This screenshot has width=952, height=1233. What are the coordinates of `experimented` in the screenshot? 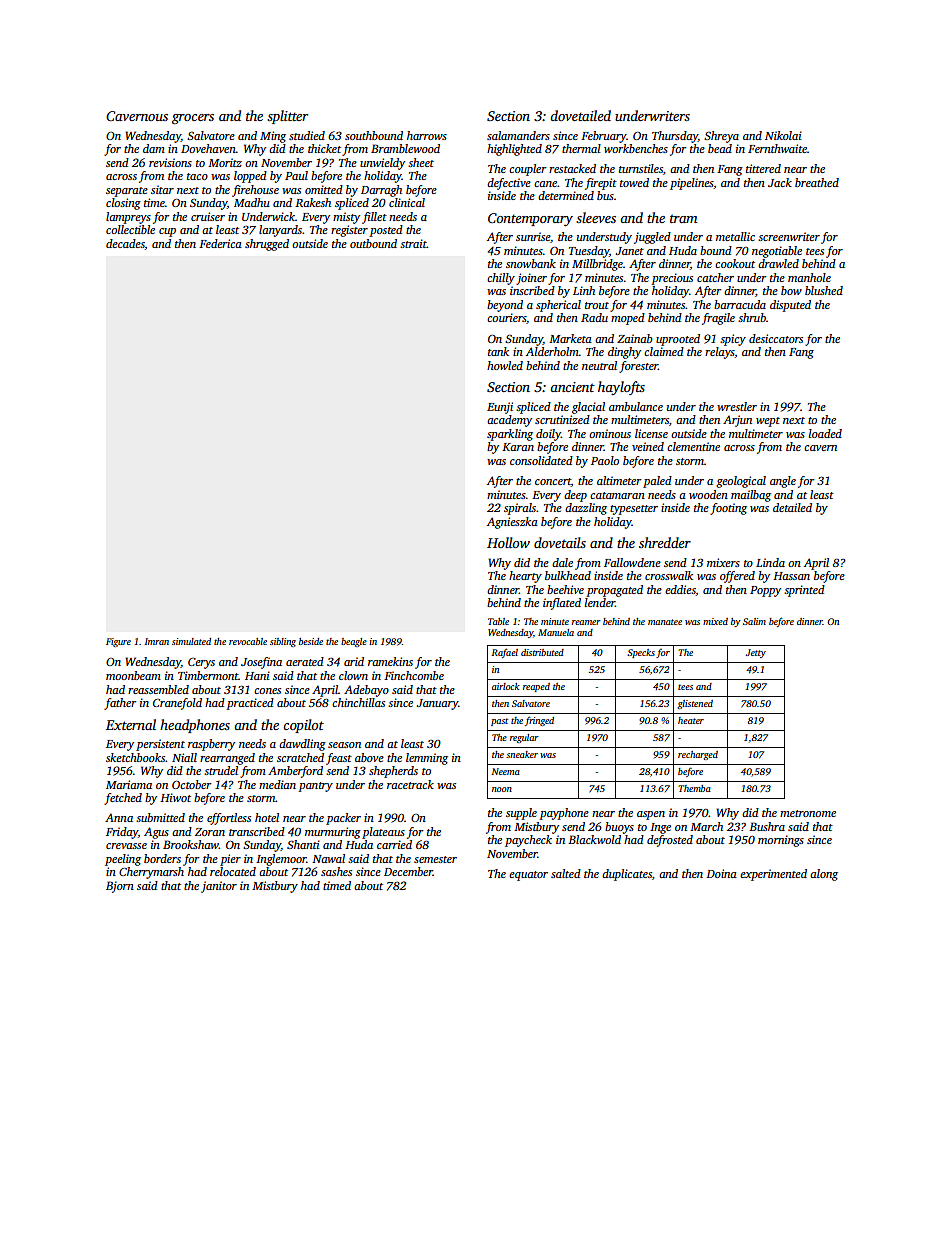 It's located at (773, 875).
